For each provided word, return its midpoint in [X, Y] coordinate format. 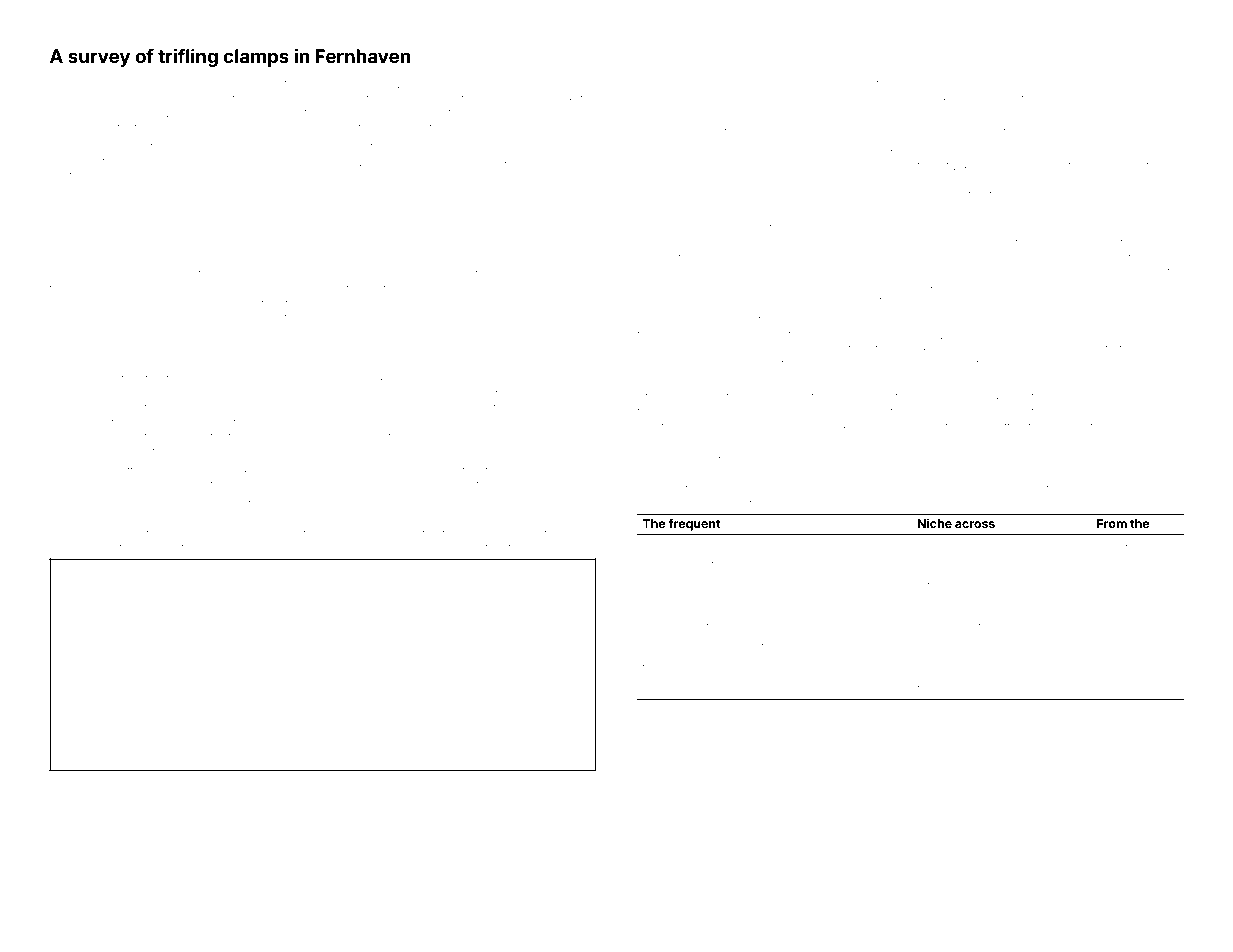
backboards [440, 83]
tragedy [305, 85]
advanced [669, 689]
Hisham [519, 422]
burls [276, 499]
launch [916, 83]
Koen [931, 667]
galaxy [916, 350]
